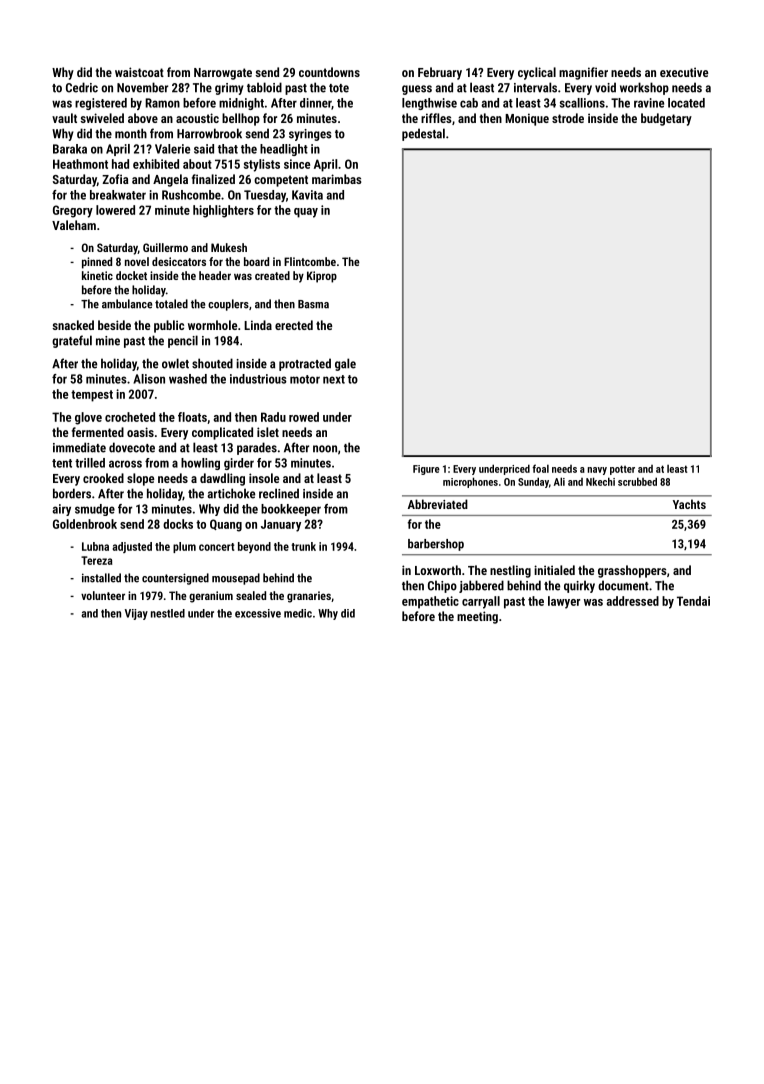 The height and width of the screenshot is (1084, 764). Describe the element at coordinates (329, 72) in the screenshot. I see `countdowns` at that location.
